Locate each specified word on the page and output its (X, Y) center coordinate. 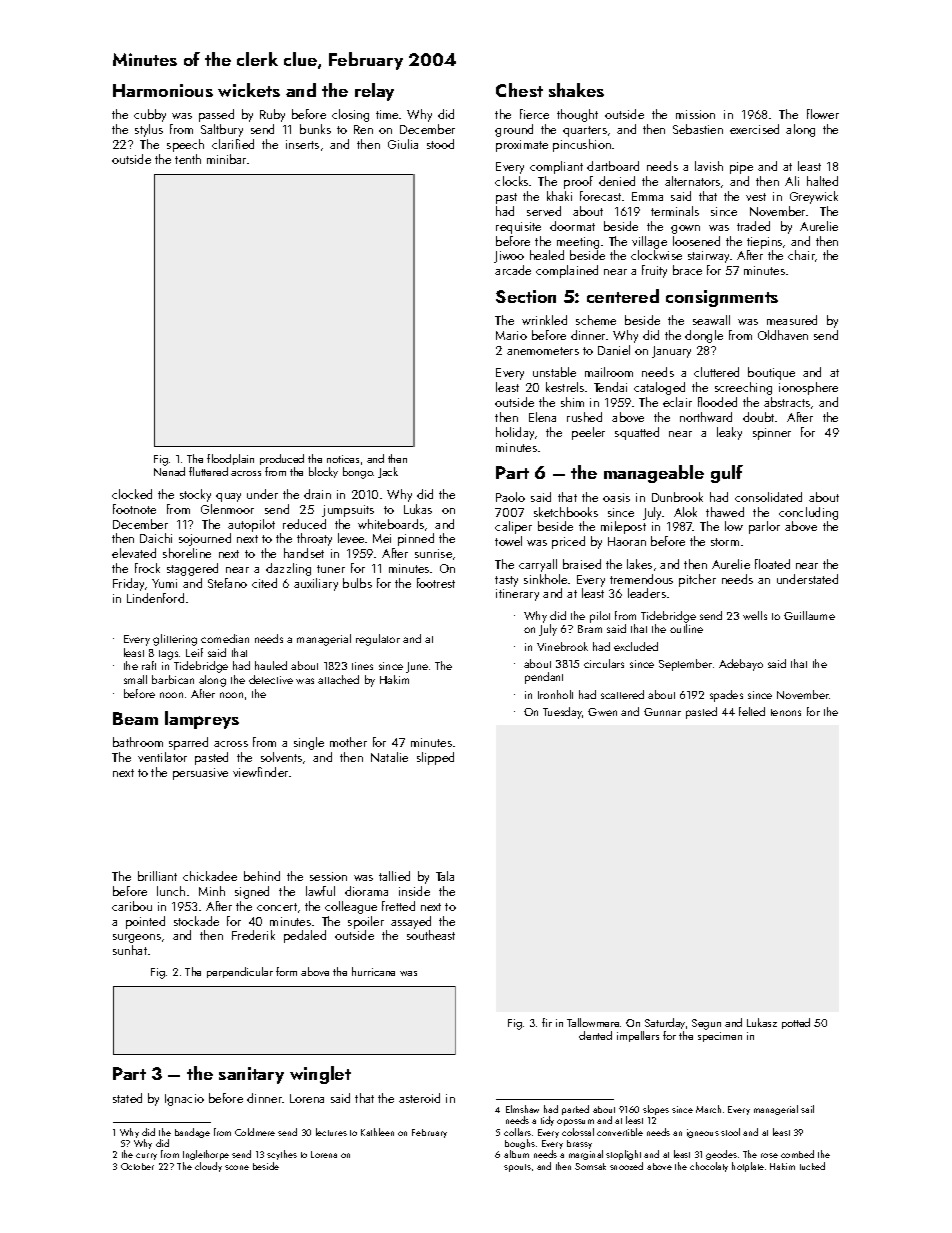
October (137, 1166)
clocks (511, 181)
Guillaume (809, 615)
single (309, 743)
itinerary (517, 595)
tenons (786, 712)
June (417, 667)
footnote (134, 509)
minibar (227, 159)
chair (802, 256)
